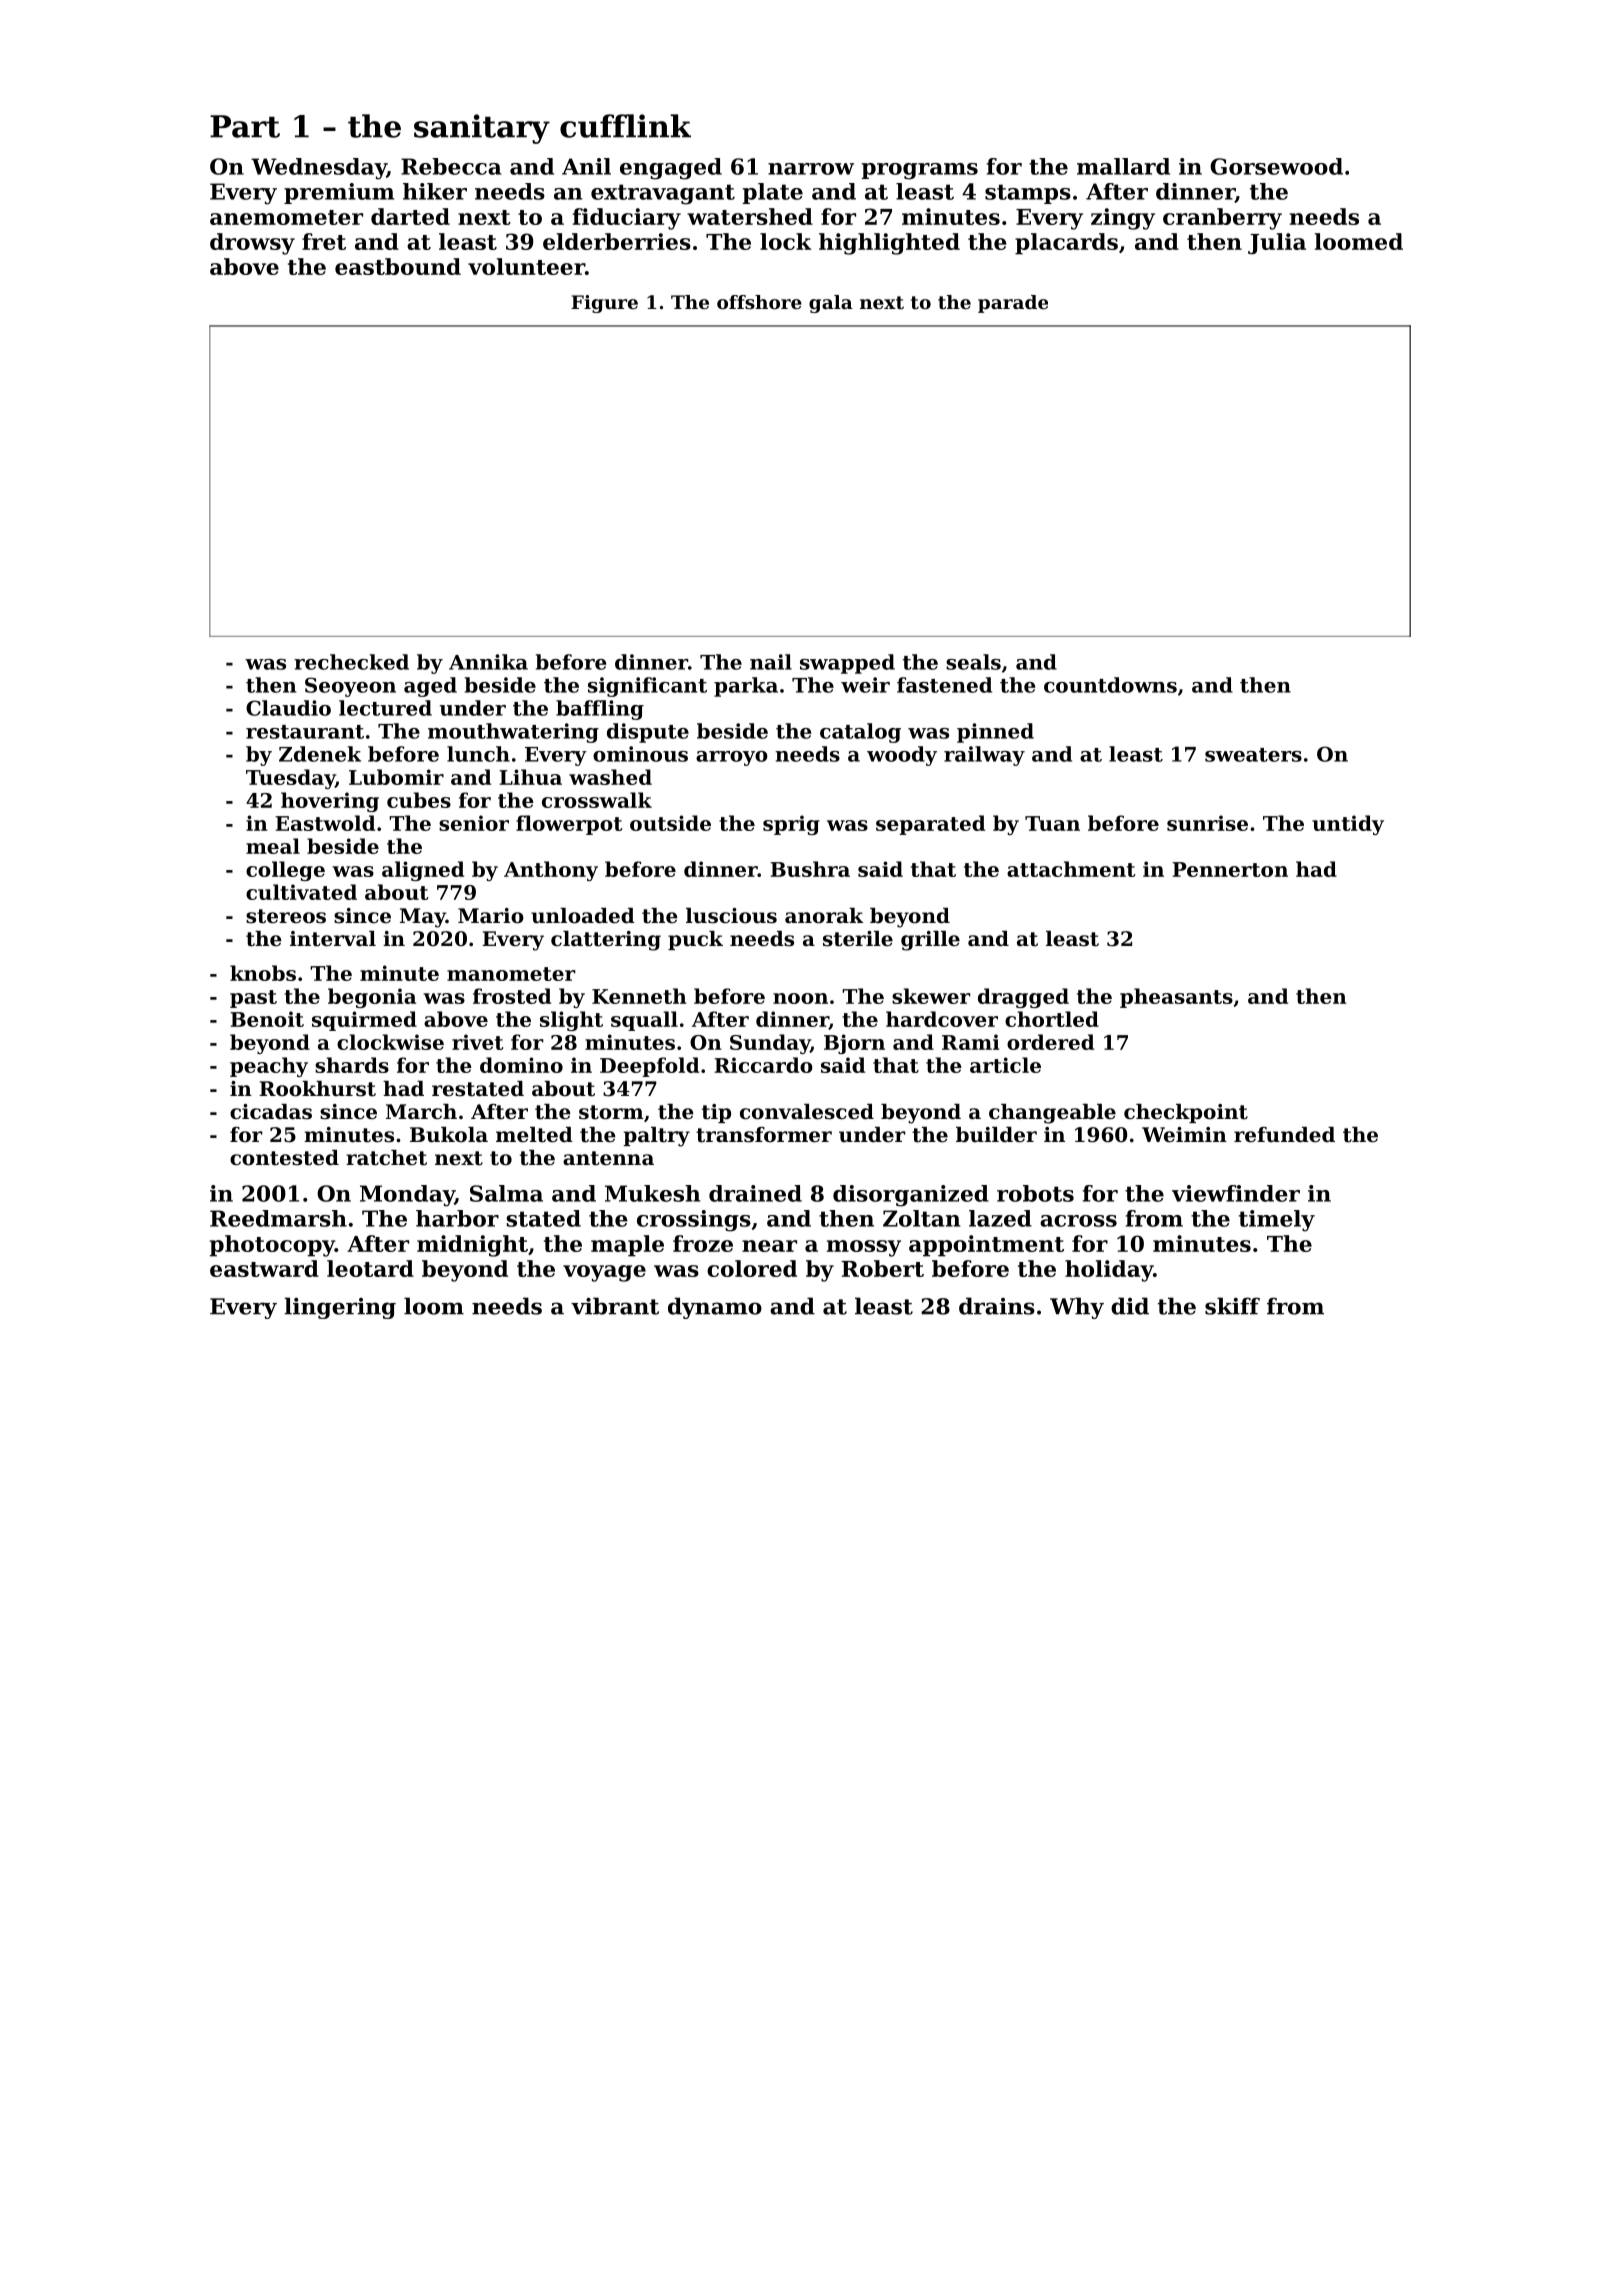 The height and width of the screenshot is (2292, 1620). What do you see at coordinates (771, 662) in the screenshot?
I see `nail` at bounding box center [771, 662].
